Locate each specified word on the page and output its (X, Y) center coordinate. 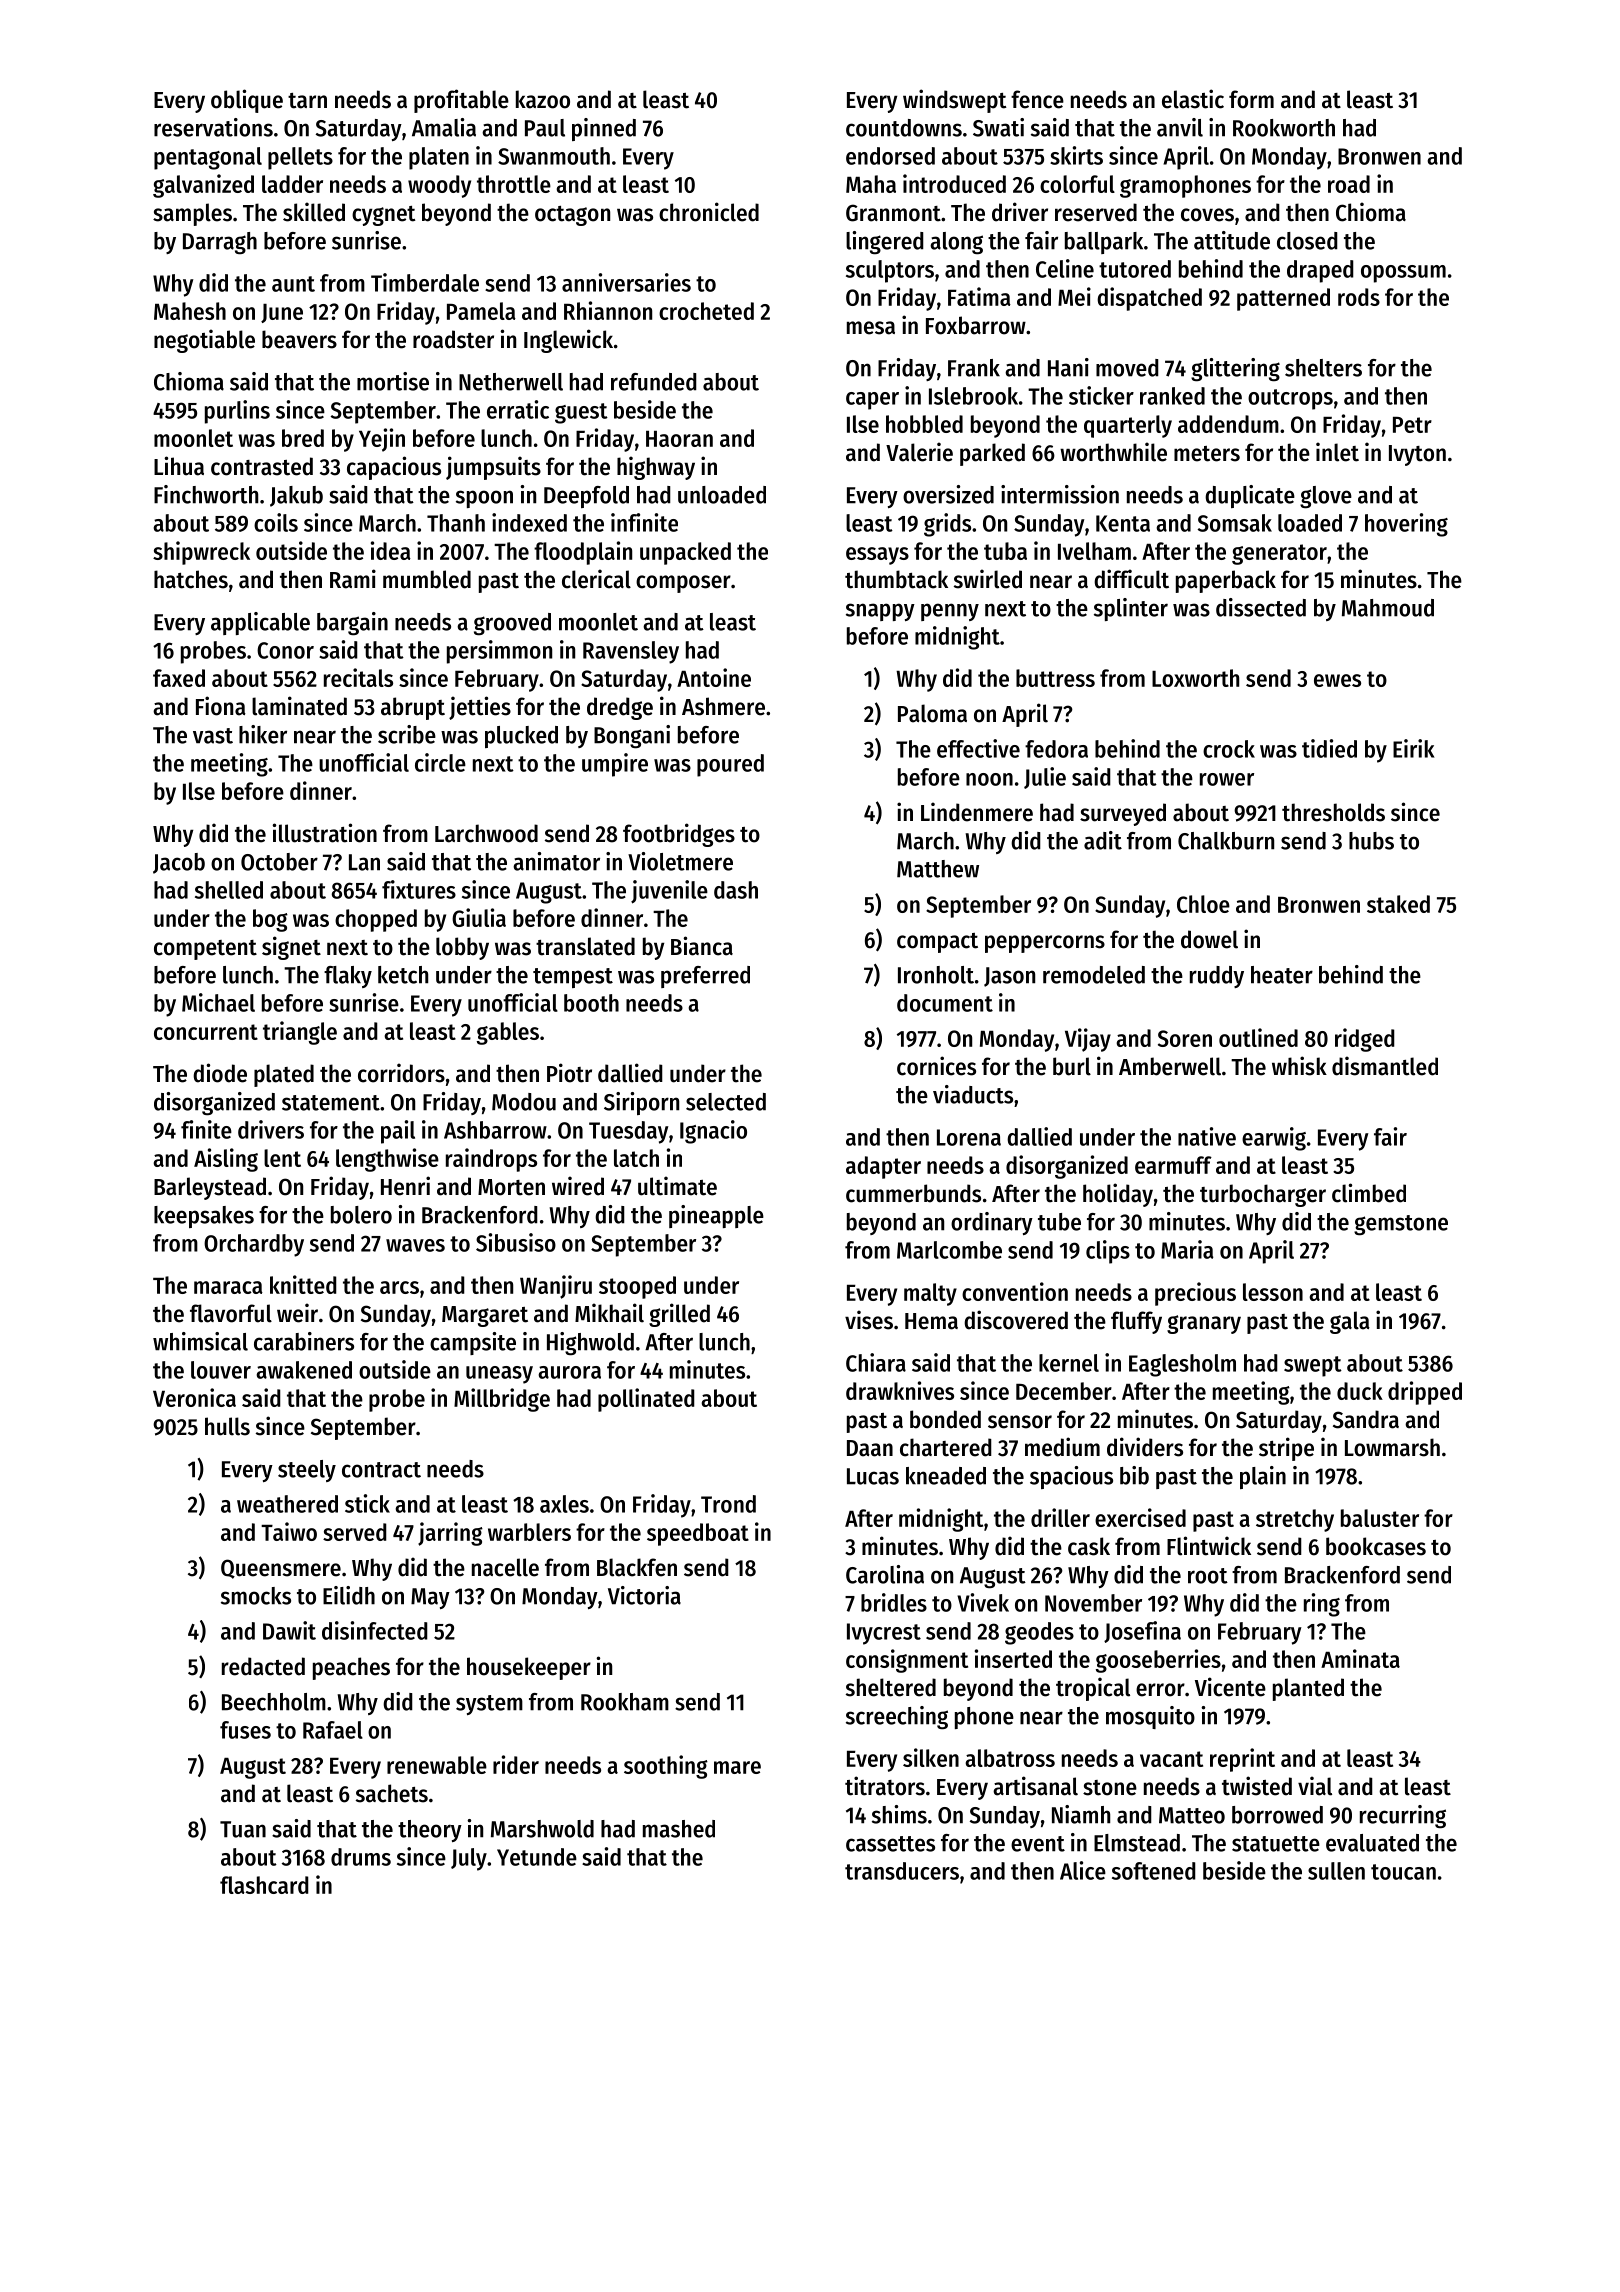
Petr (1412, 425)
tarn (307, 101)
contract (381, 1470)
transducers (902, 1871)
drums (361, 1857)
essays (877, 556)
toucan (1403, 1872)
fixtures (419, 889)
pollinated (646, 1400)
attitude (1232, 240)
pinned (604, 129)
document (945, 1003)
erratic (518, 409)
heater (1282, 975)
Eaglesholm (1182, 1365)
